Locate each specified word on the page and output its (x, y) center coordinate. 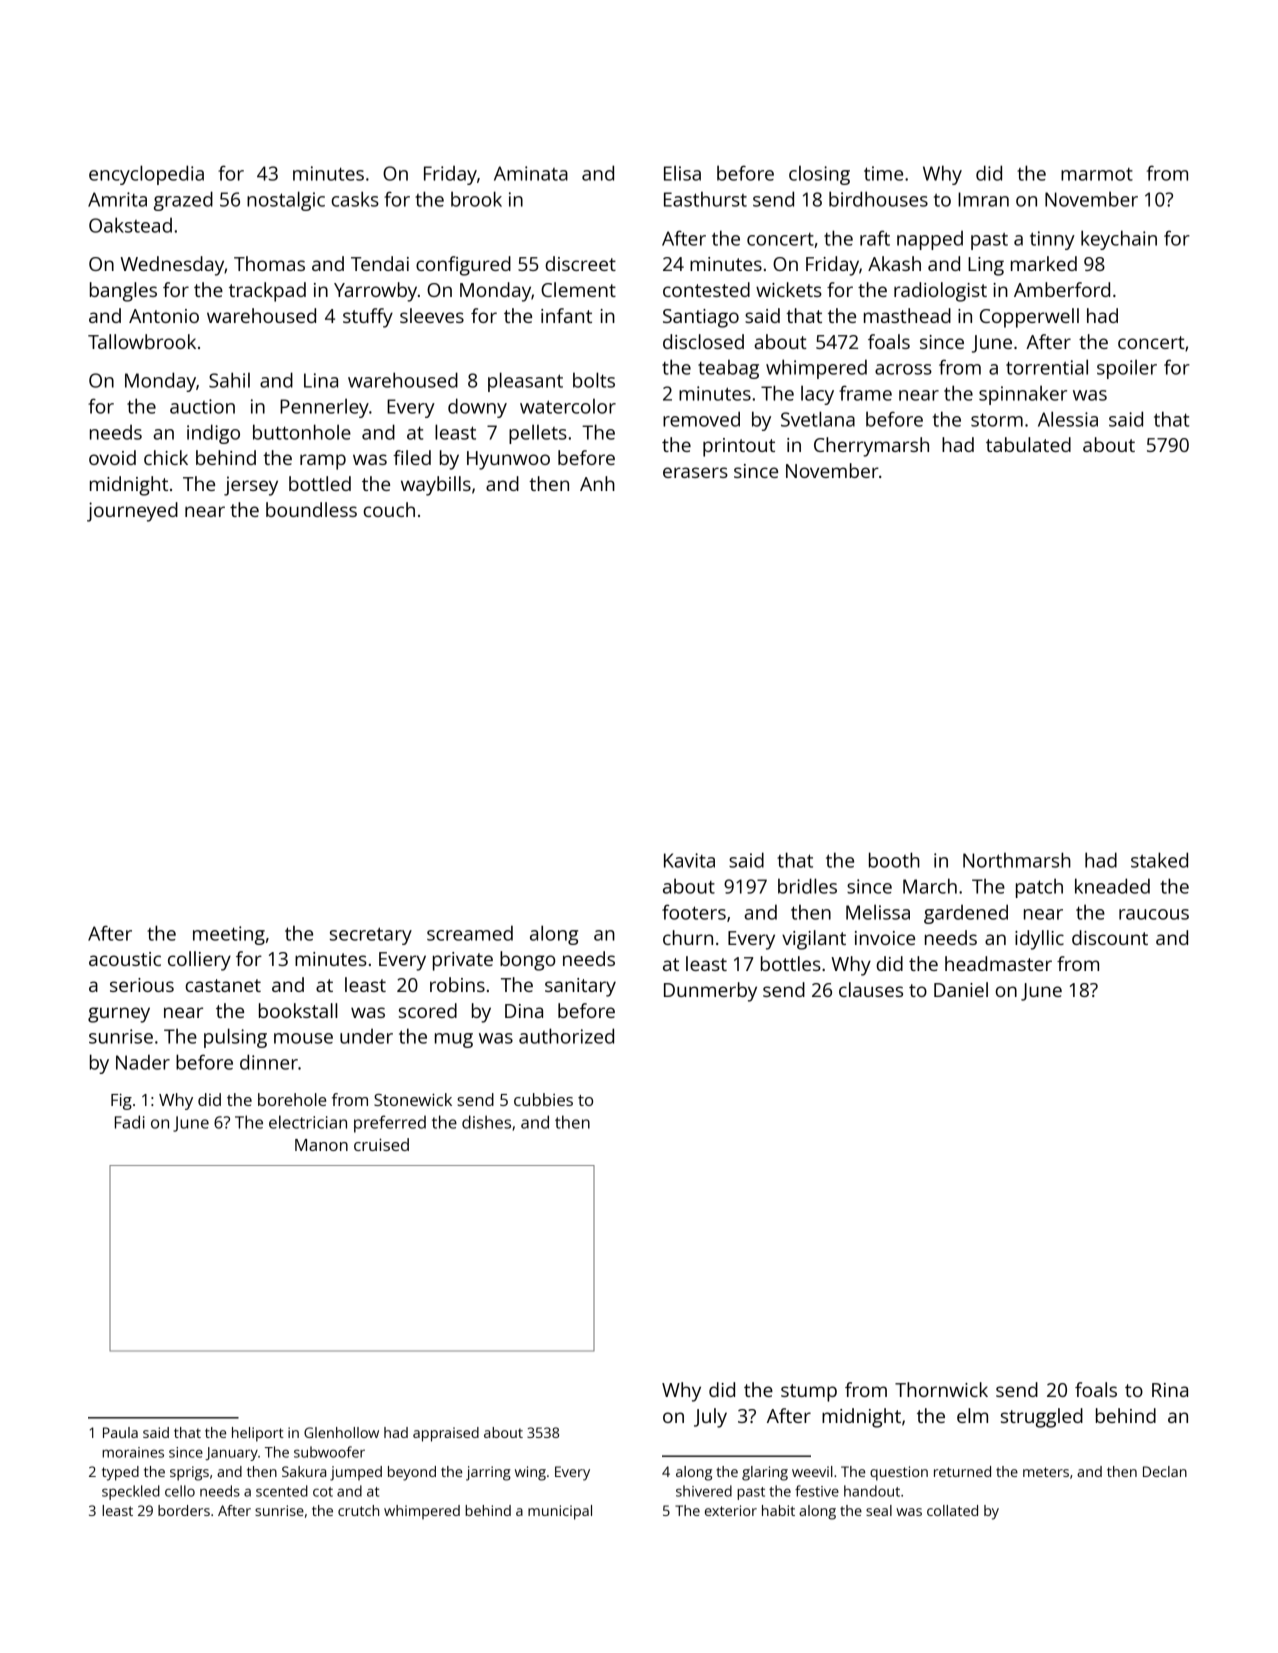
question (899, 1473)
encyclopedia (146, 175)
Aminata (531, 173)
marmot (1097, 174)
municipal (560, 1512)
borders (184, 1510)
